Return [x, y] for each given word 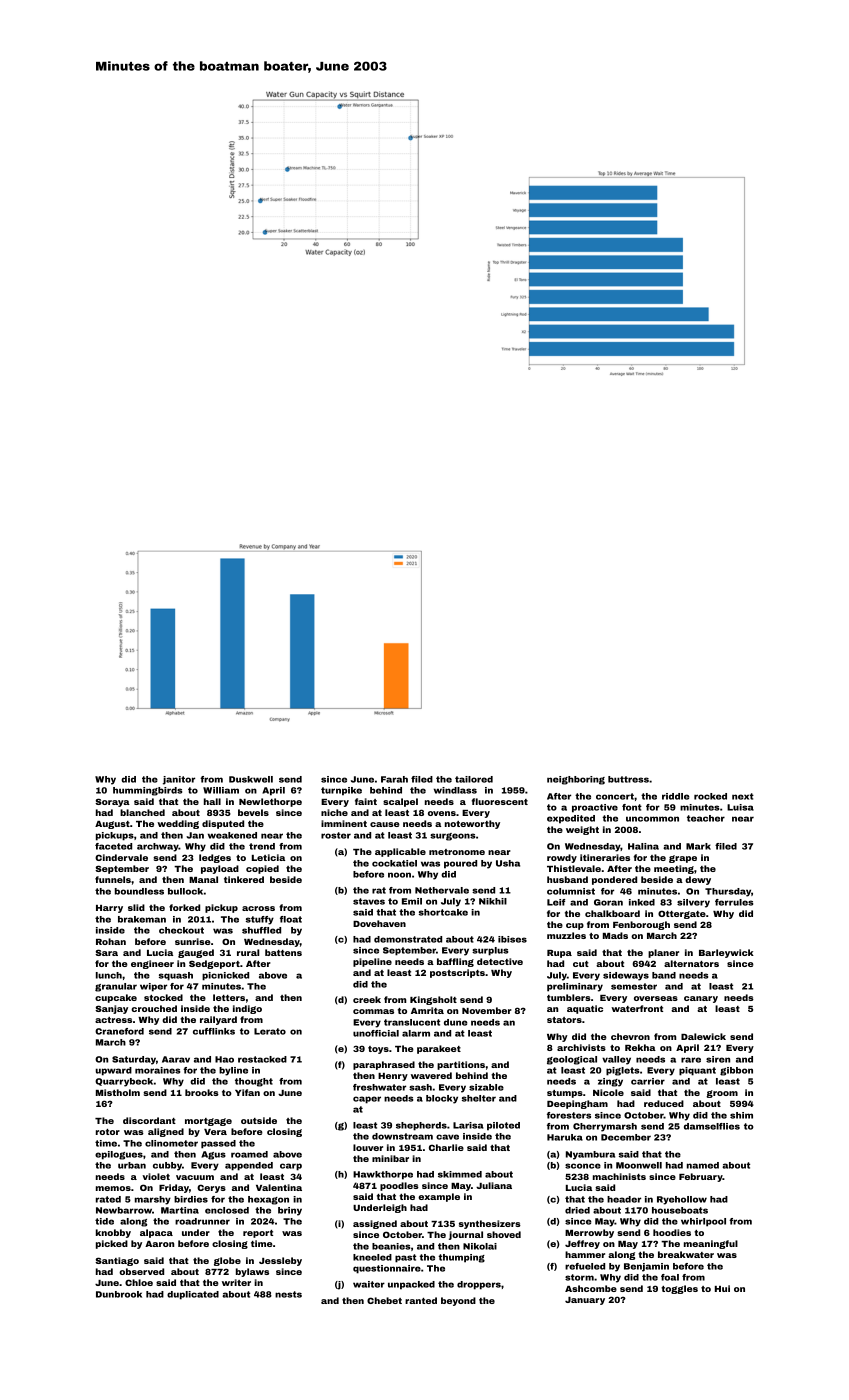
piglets [622, 1071]
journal [466, 1235]
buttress [628, 779]
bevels [253, 812]
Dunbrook [119, 1294]
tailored [474, 779]
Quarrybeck [124, 1082]
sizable [486, 1087]
